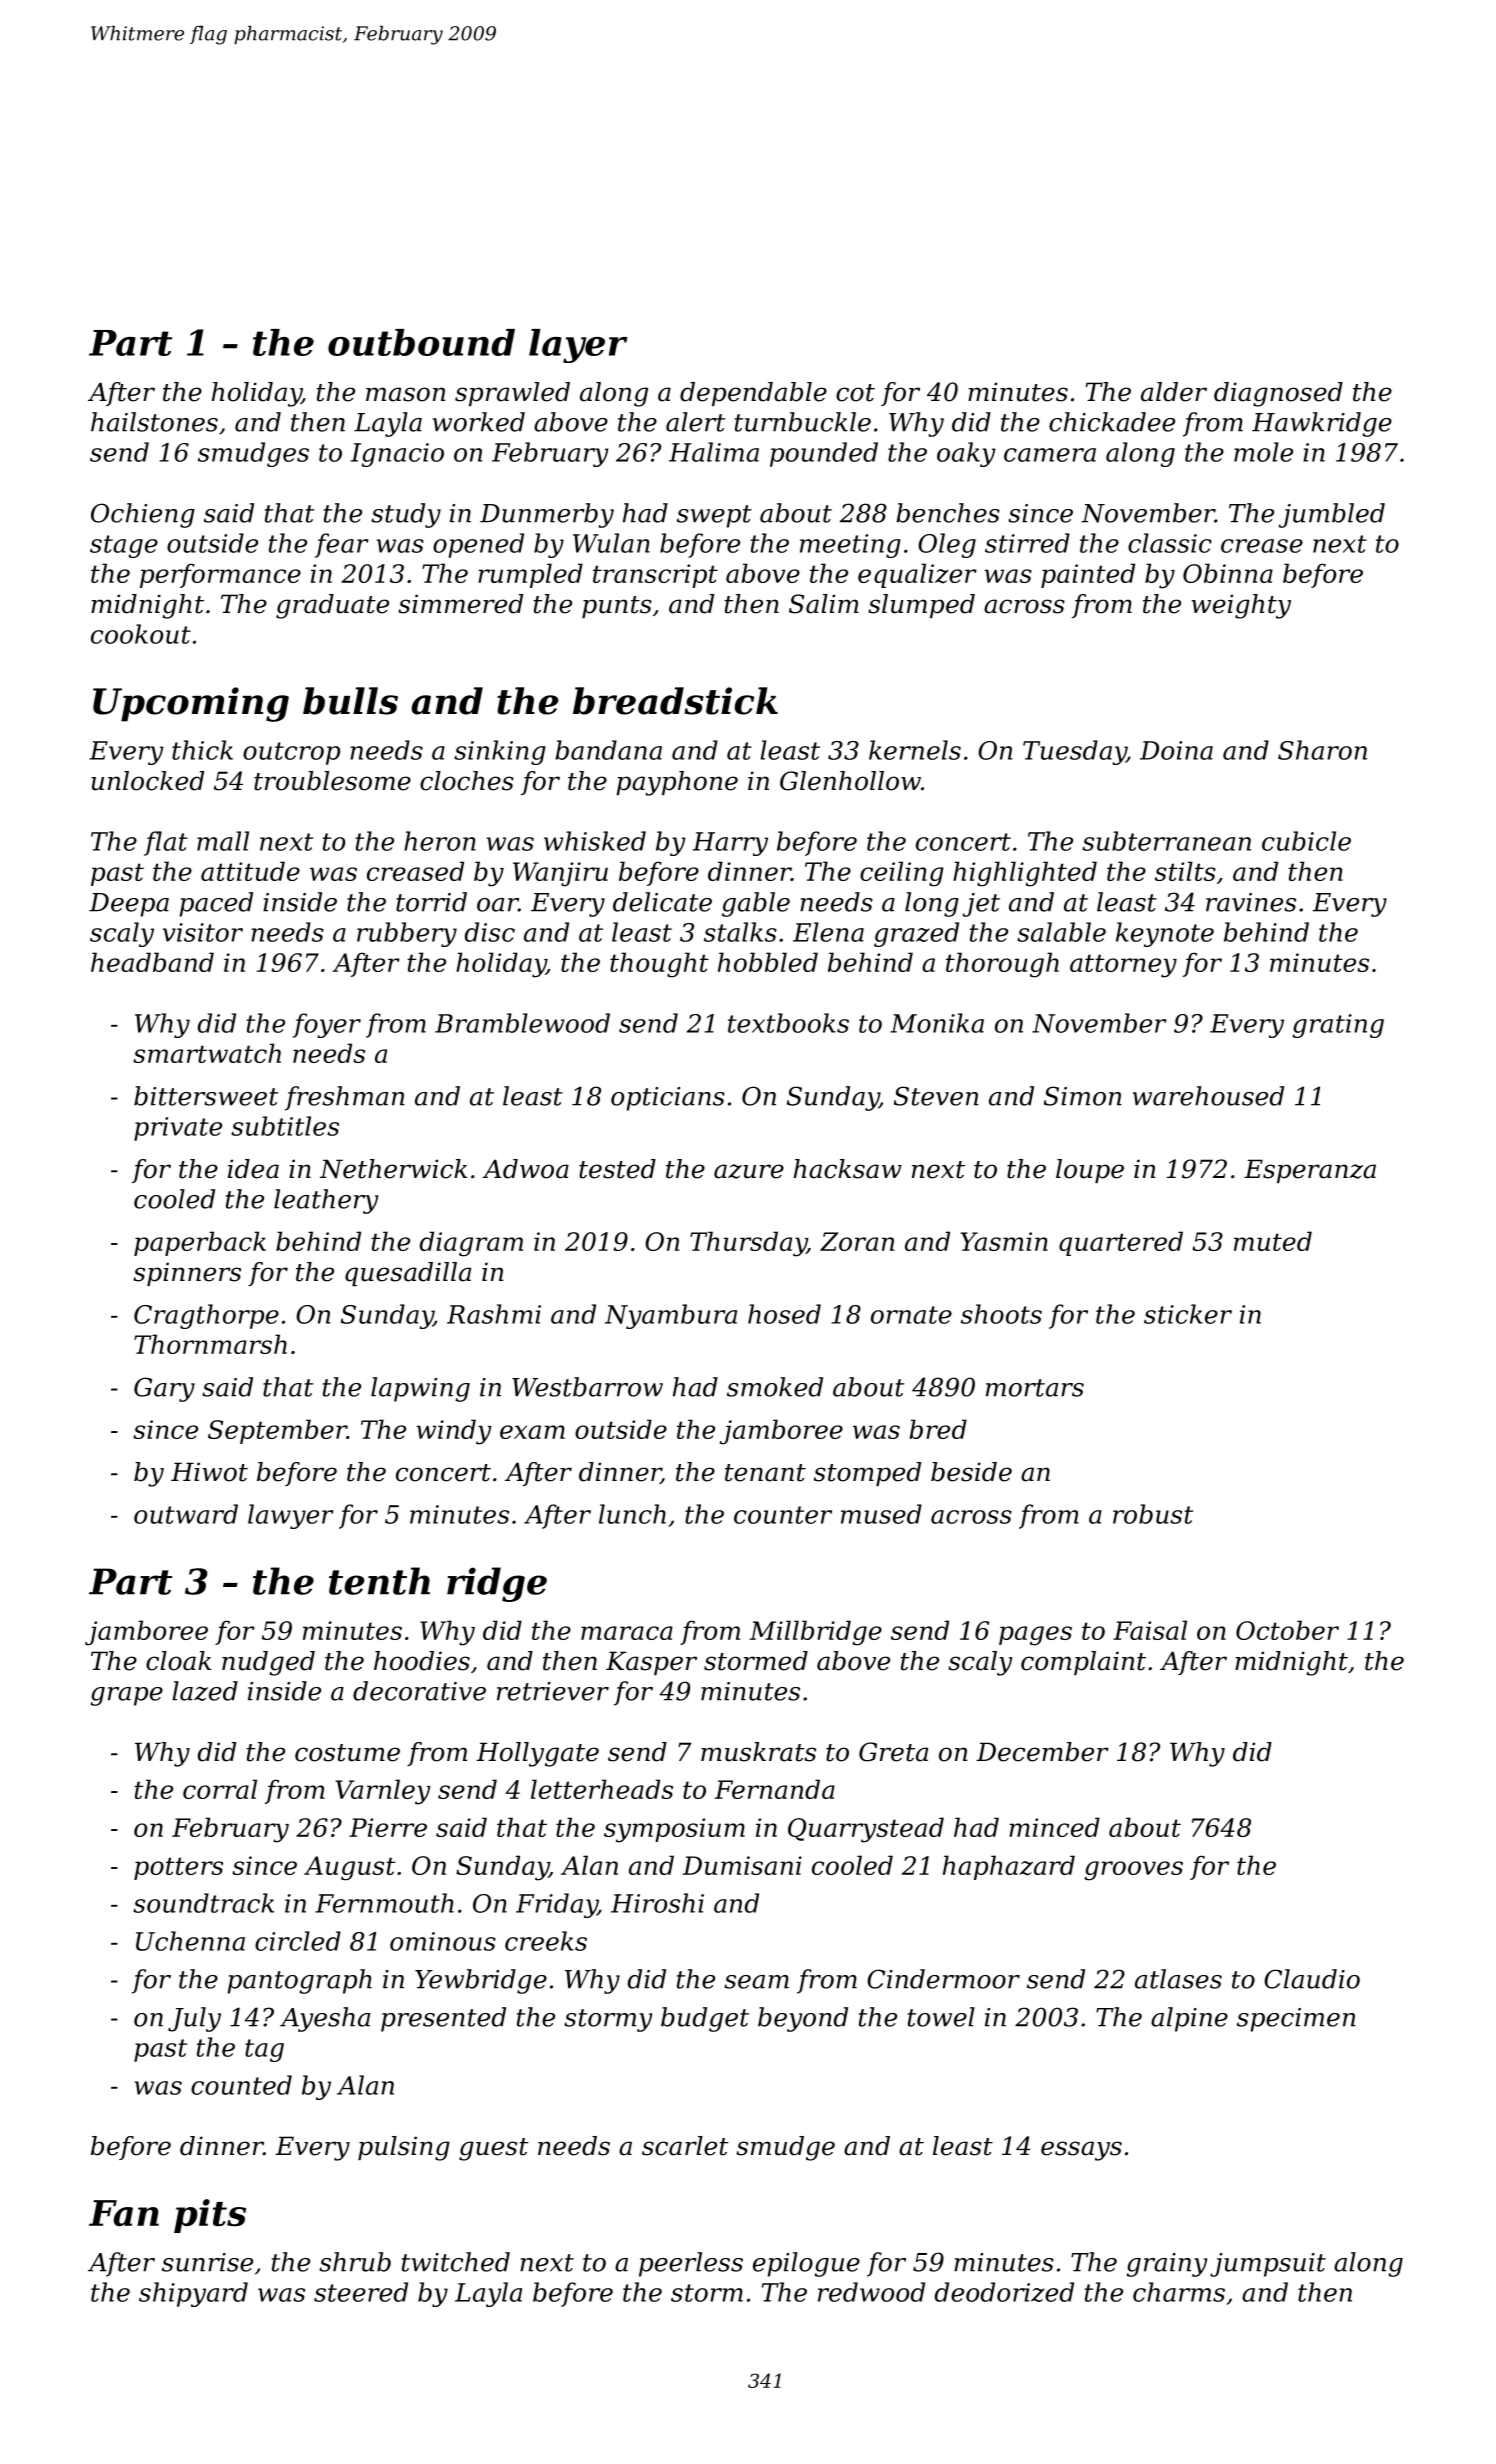 The image size is (1496, 2464). Describe the element at coordinates (1004, 2292) in the document. I see `deodorized` at that location.
